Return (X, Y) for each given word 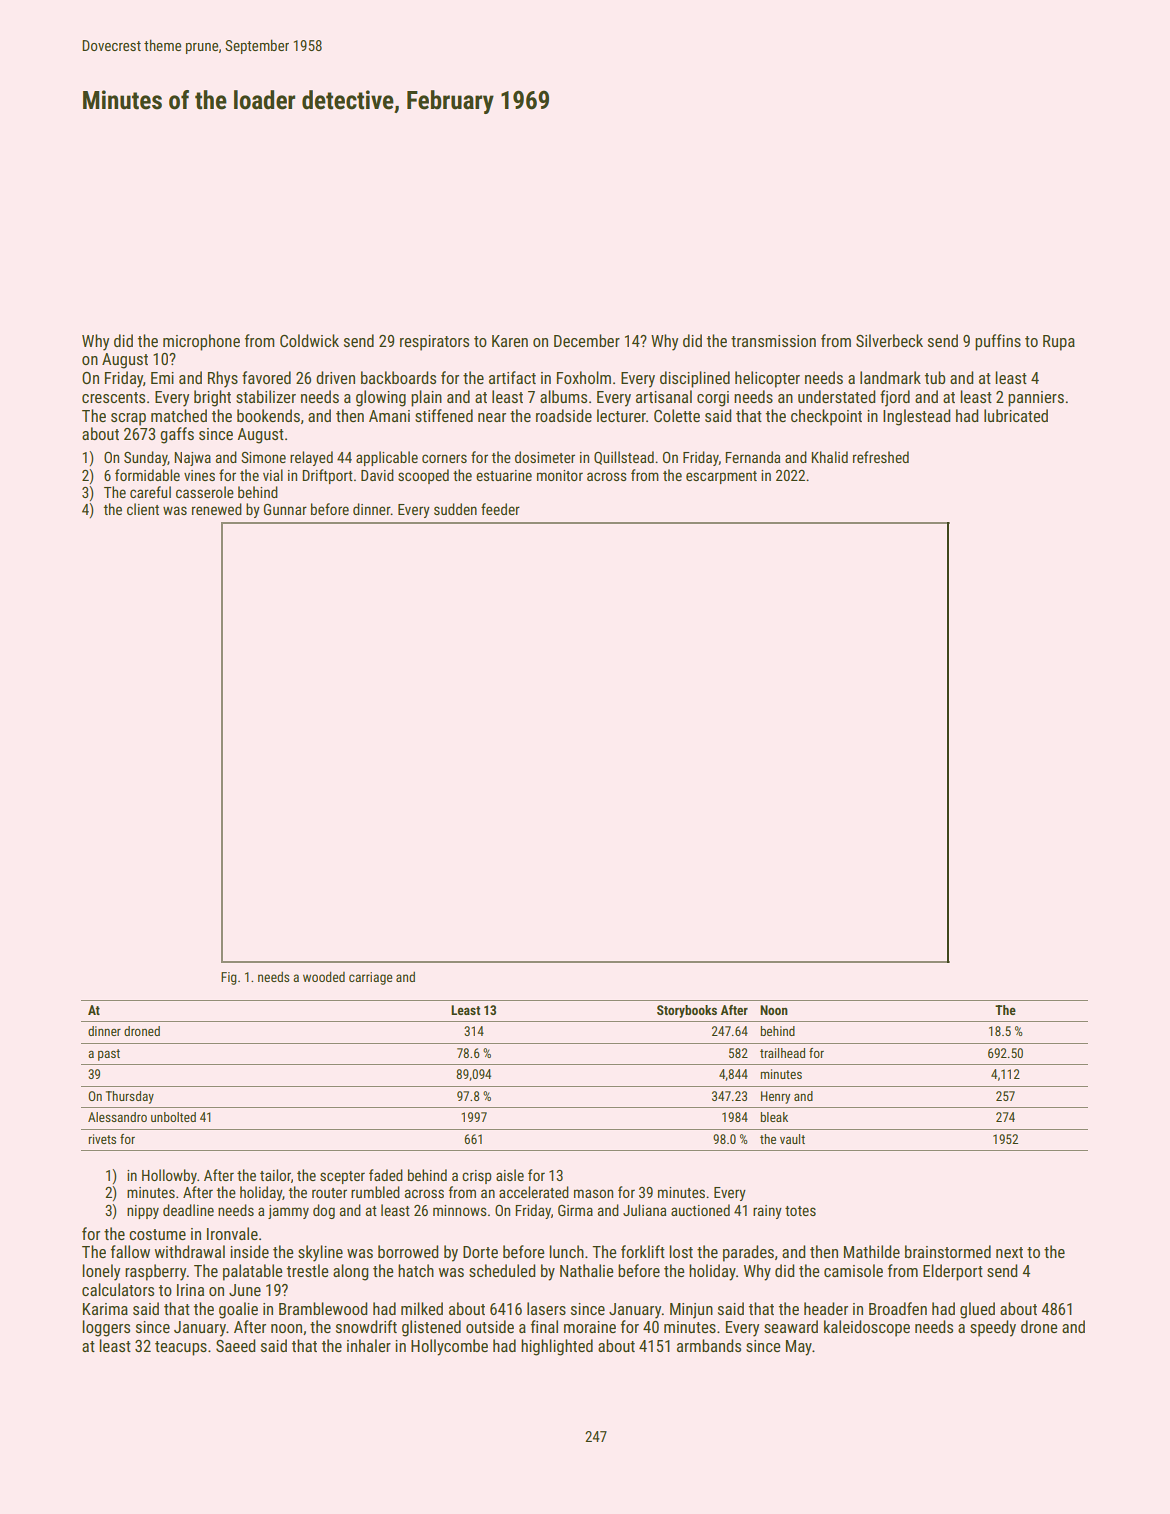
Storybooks (687, 1011)
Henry (775, 1097)
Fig (229, 978)
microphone (201, 342)
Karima (105, 1309)
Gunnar (285, 509)
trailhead (782, 1053)
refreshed (881, 457)
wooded (324, 976)
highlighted (557, 1347)
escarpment (721, 477)
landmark (890, 377)
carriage (371, 978)
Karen (510, 341)
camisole (853, 1270)
